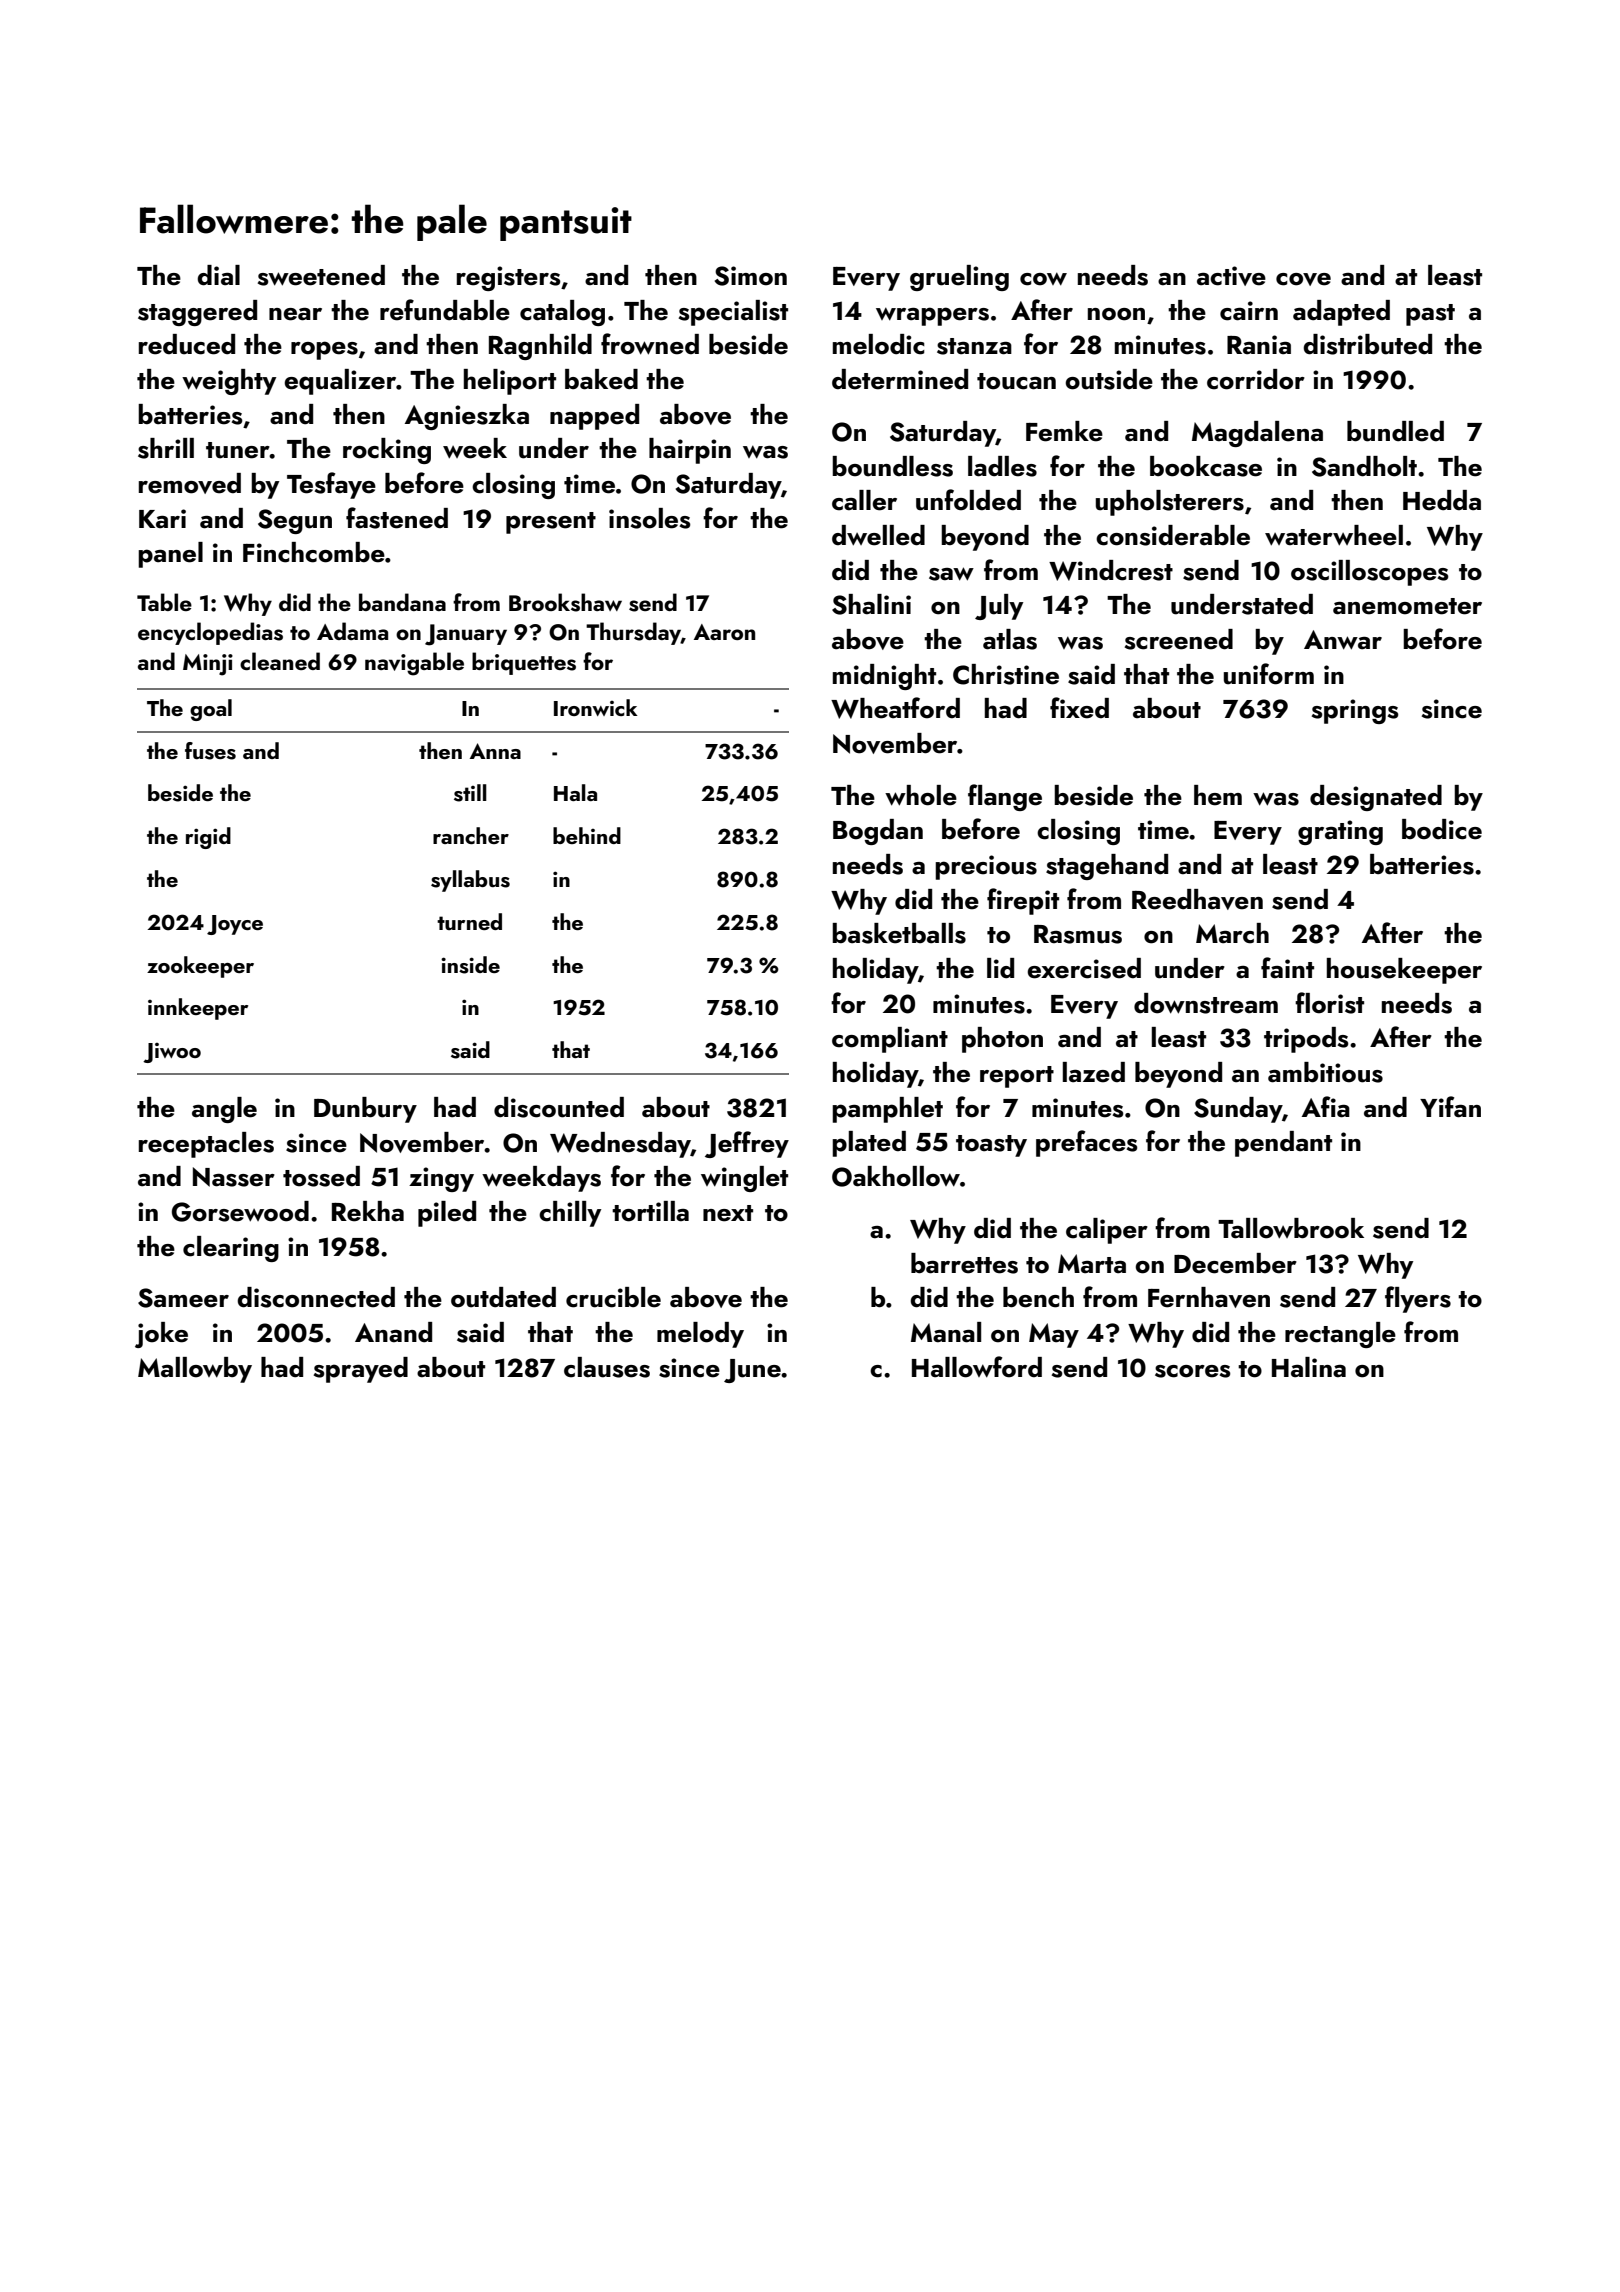 The width and height of the image is (1620, 2292). What do you see at coordinates (752, 1371) in the image?
I see `June` at bounding box center [752, 1371].
